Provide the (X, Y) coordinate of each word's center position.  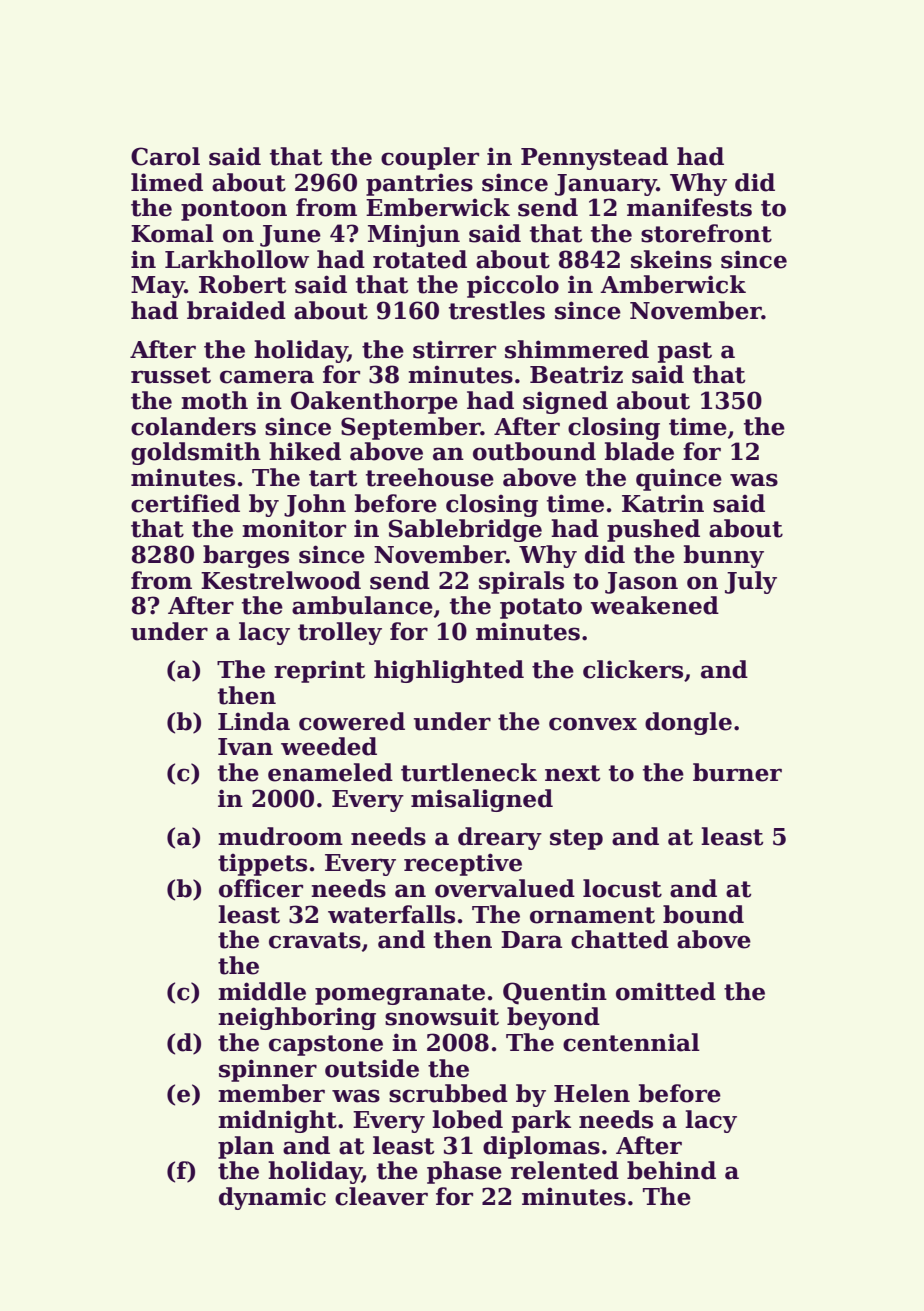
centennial (631, 1042)
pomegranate (400, 994)
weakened (654, 605)
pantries (419, 184)
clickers (633, 669)
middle (262, 991)
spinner (268, 1070)
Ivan (245, 747)
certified (185, 503)
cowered (352, 721)
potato (541, 608)
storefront (706, 233)
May (158, 287)
